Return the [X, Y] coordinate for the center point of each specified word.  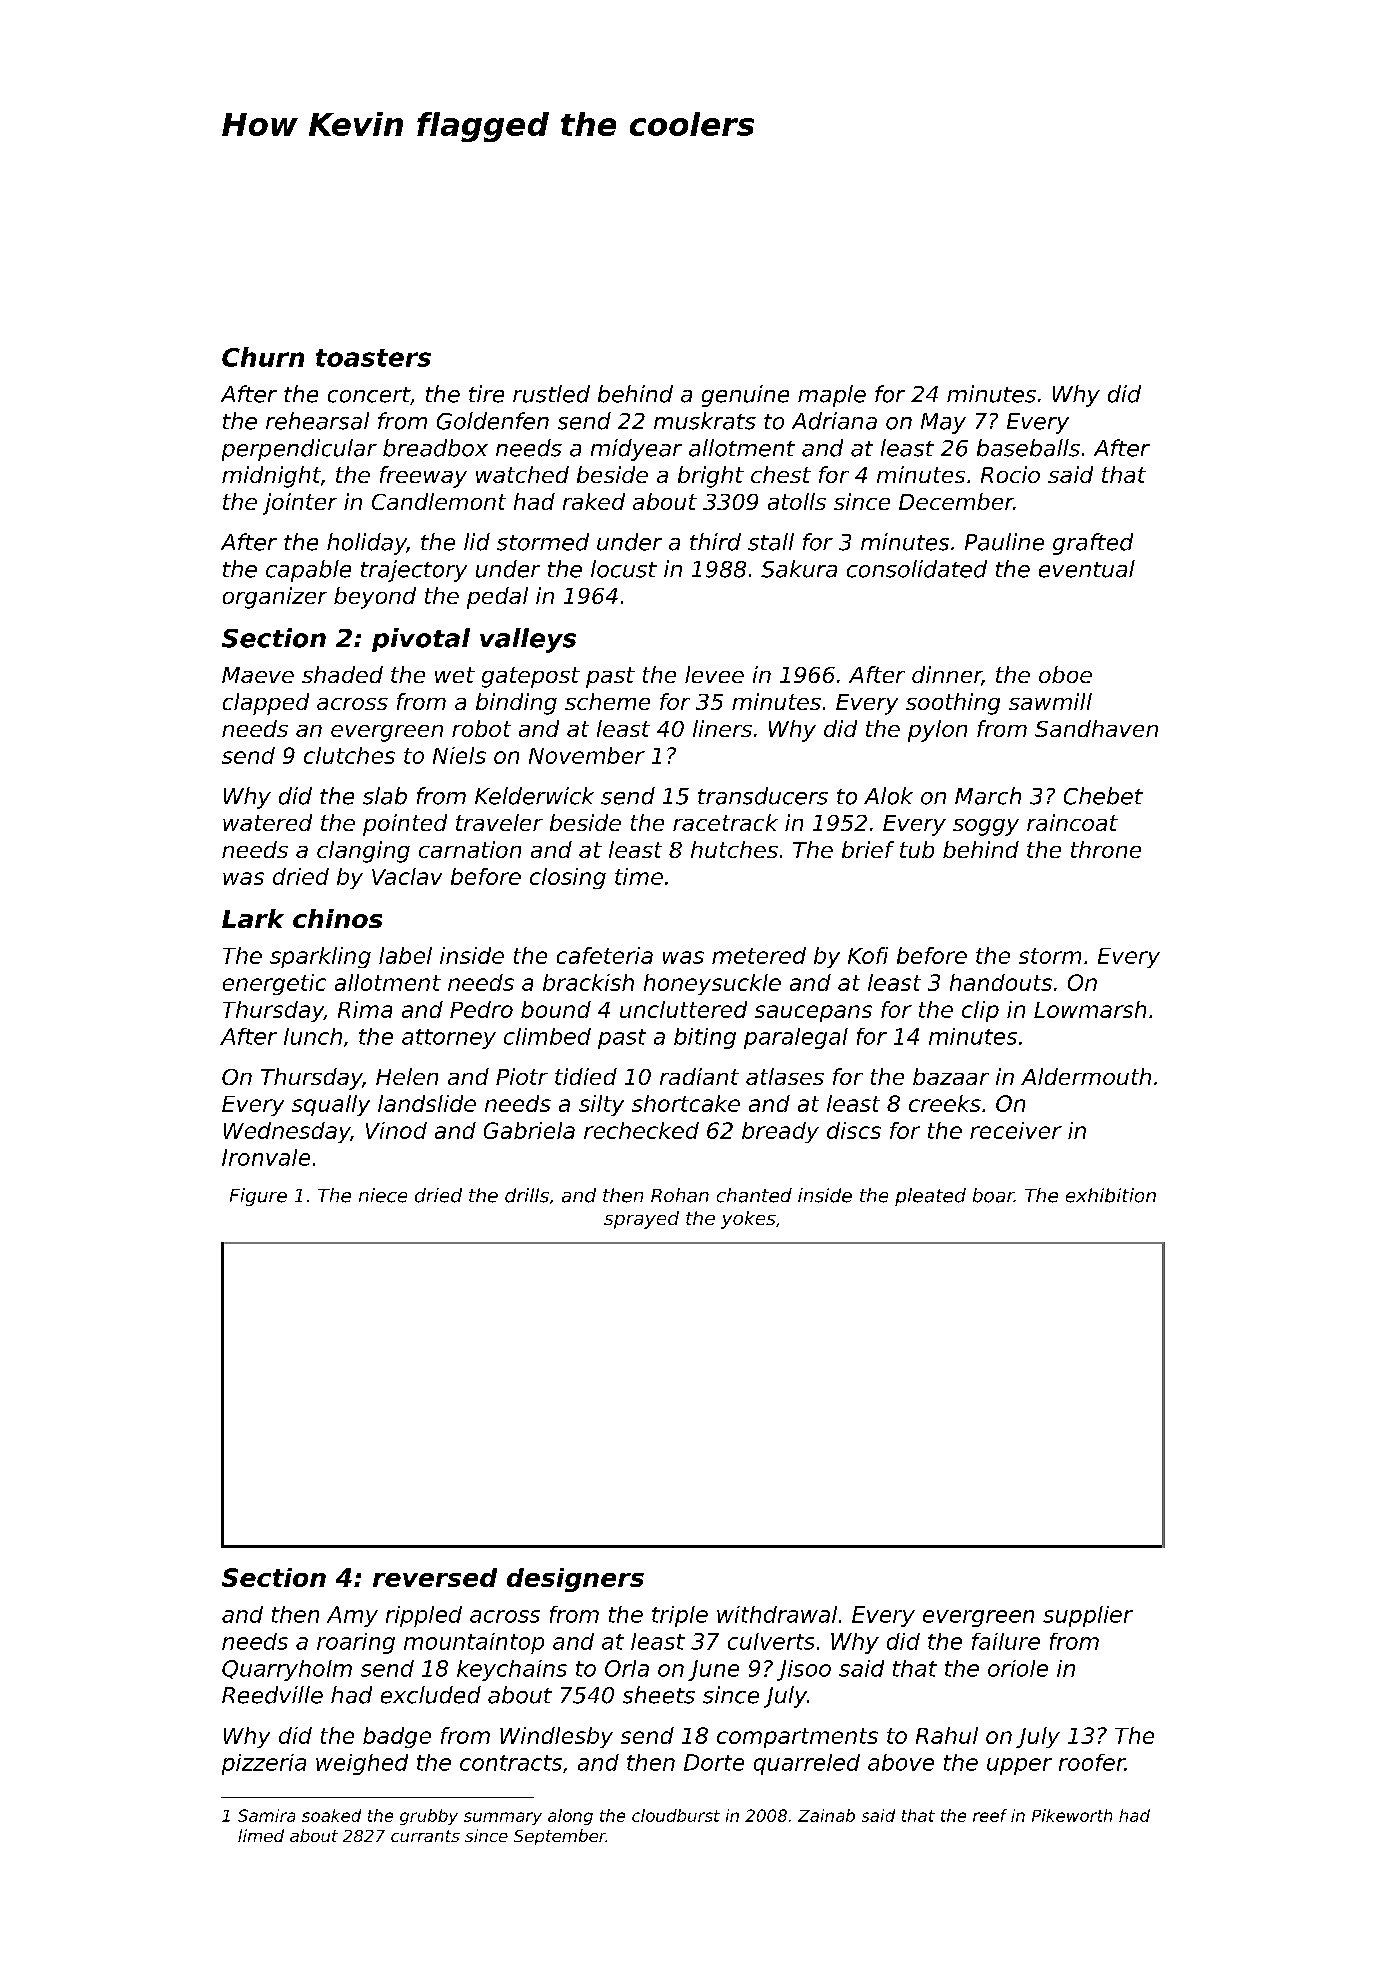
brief [868, 849]
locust [624, 569]
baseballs [1028, 448]
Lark [253, 918]
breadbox [435, 448]
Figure [258, 1197]
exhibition [1111, 1195]
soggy [986, 827]
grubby [429, 1817]
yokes [748, 1220]
